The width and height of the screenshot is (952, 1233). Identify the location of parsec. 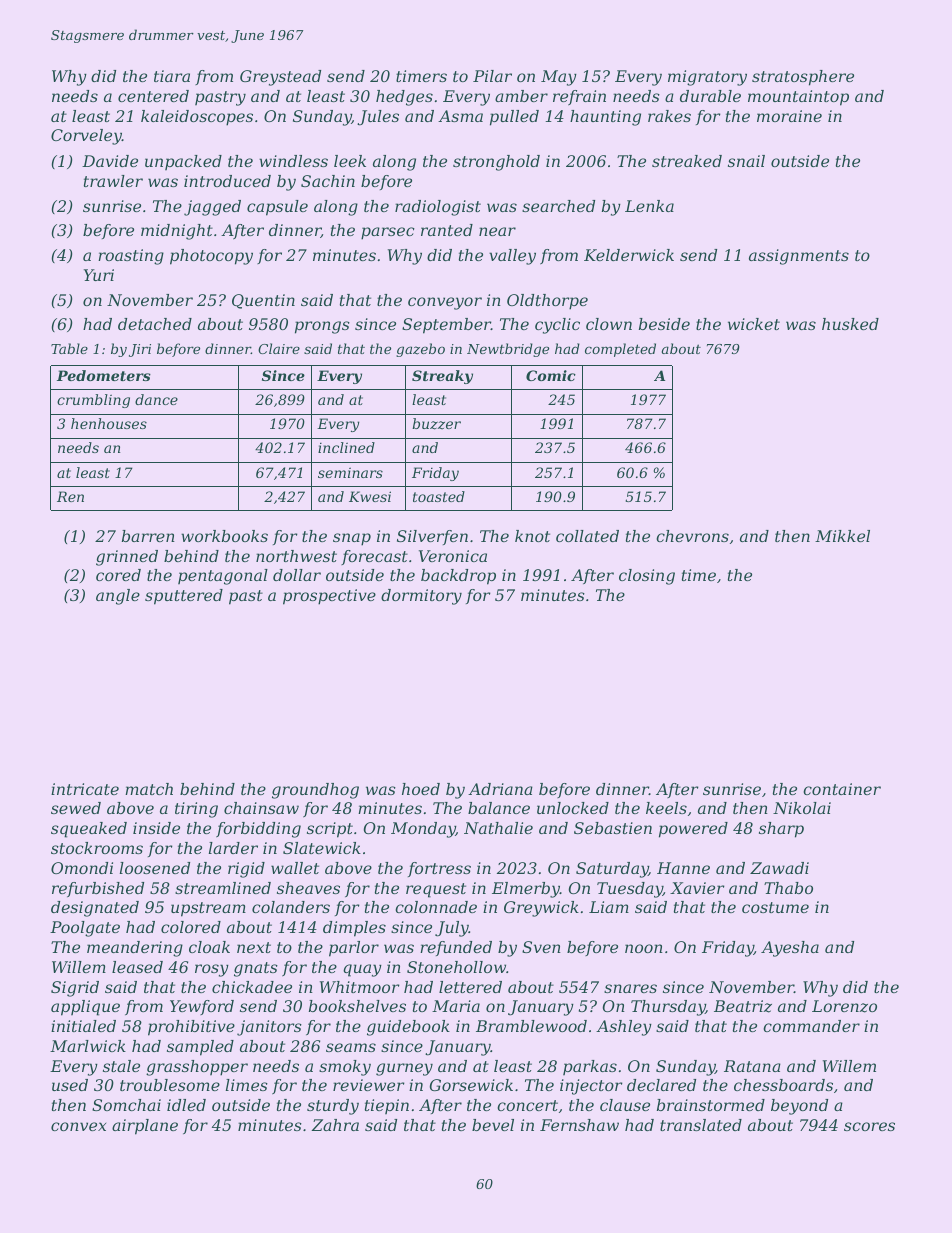
(388, 233).
